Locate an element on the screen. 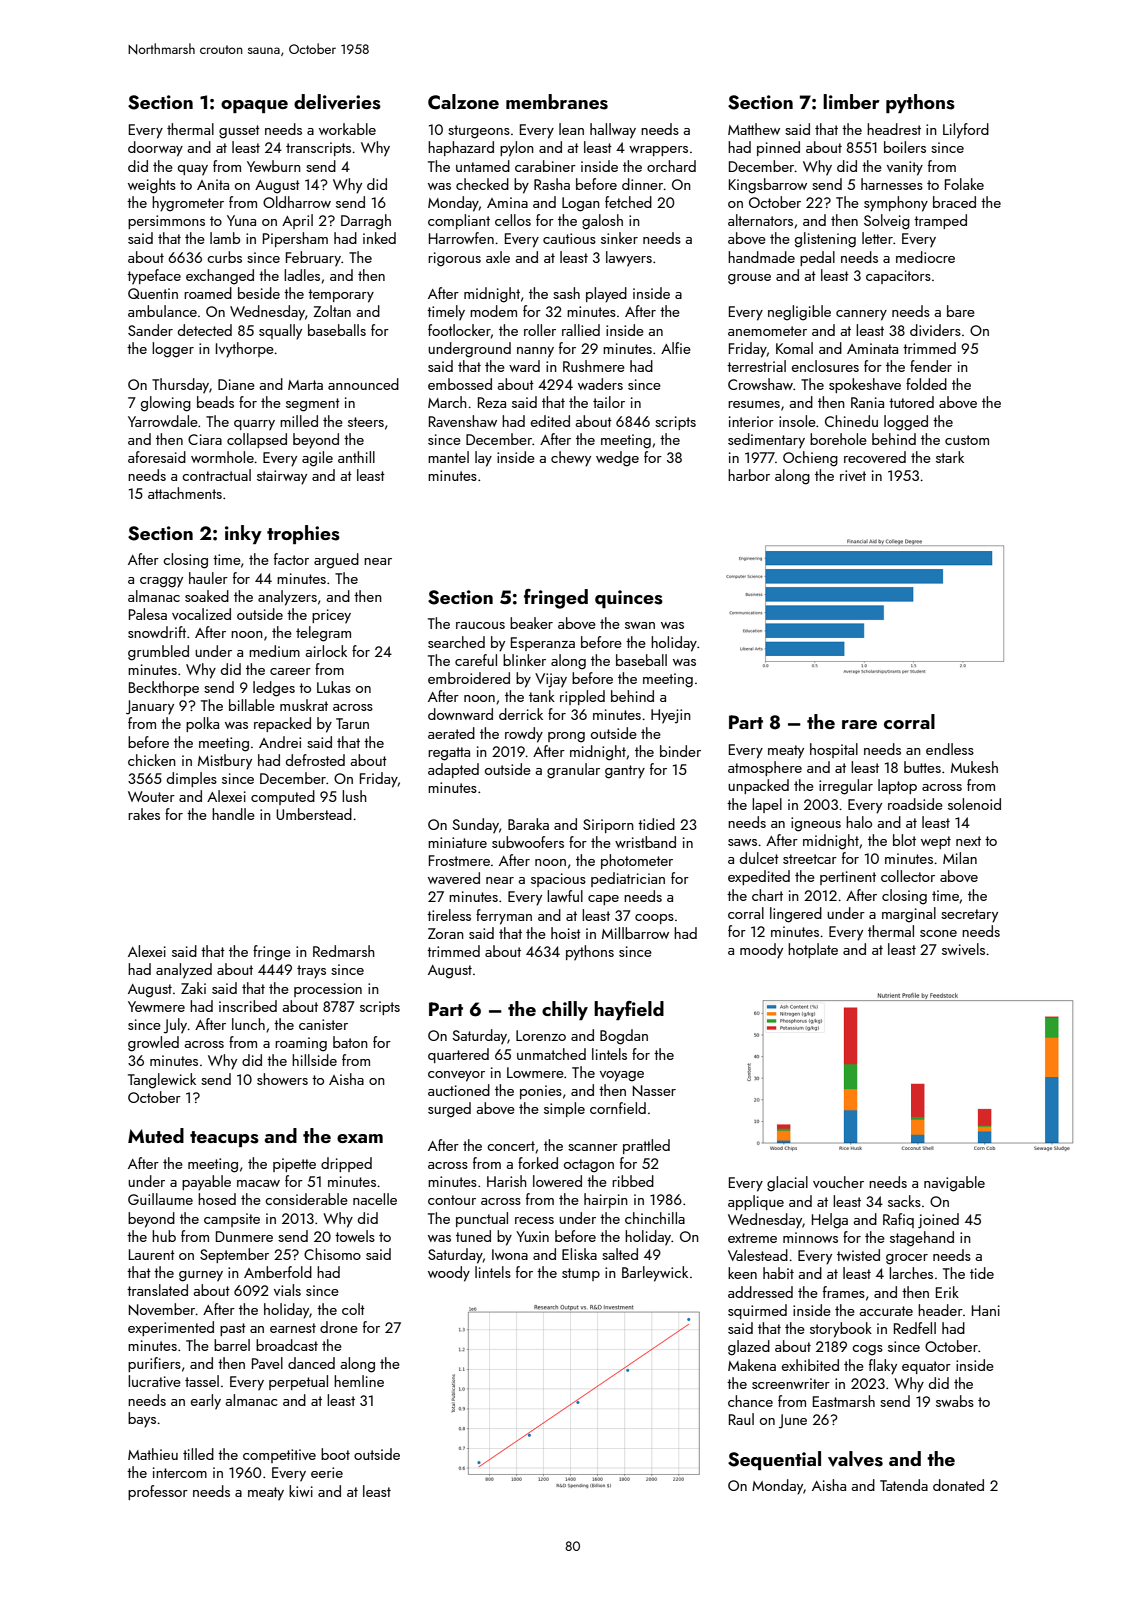 This screenshot has height=1597, width=1130. membranes is located at coordinates (557, 102).
